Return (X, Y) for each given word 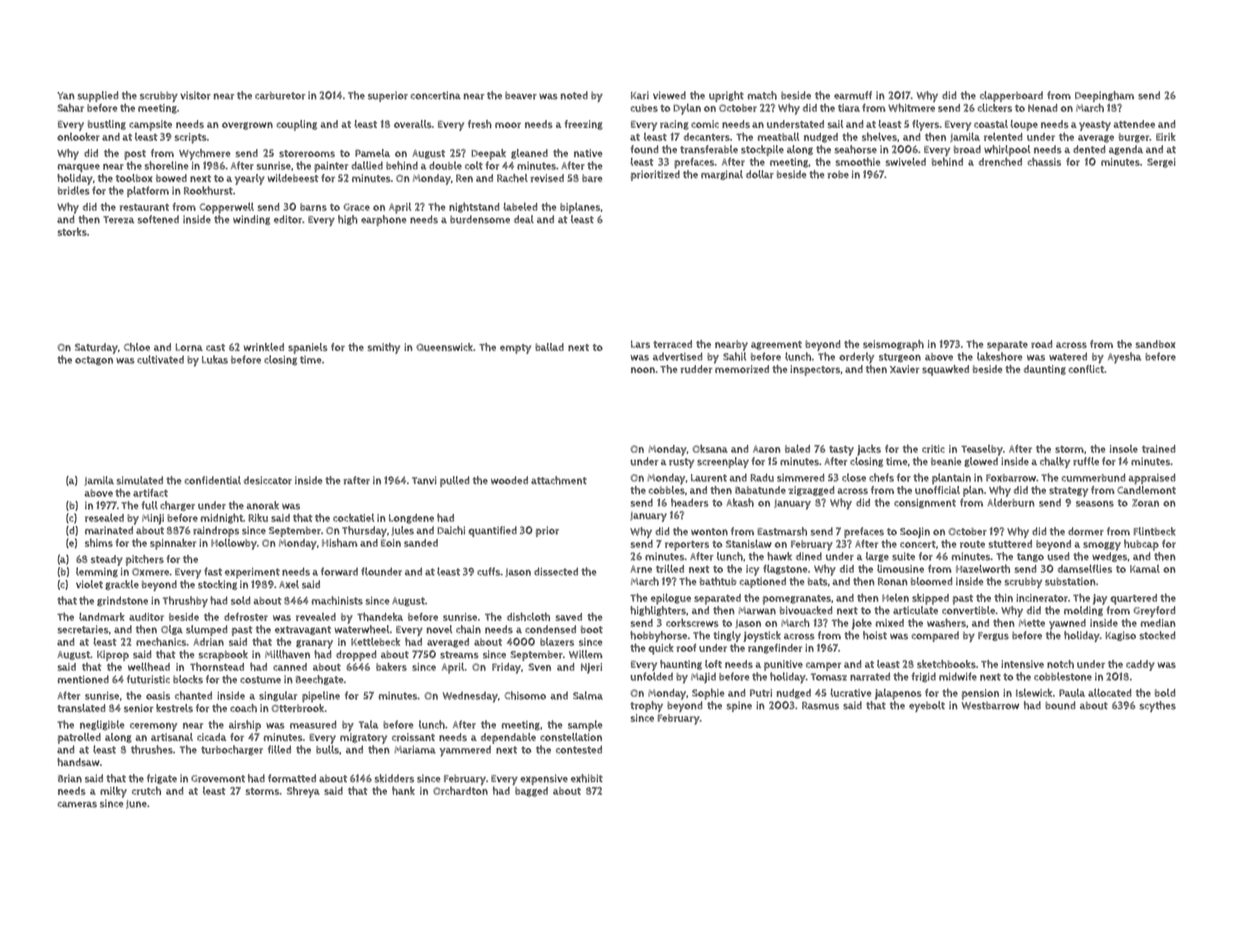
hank (403, 790)
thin (1003, 597)
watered (1068, 356)
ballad (549, 347)
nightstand (474, 207)
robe (838, 175)
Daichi (451, 530)
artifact (150, 493)
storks (72, 232)
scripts (191, 138)
